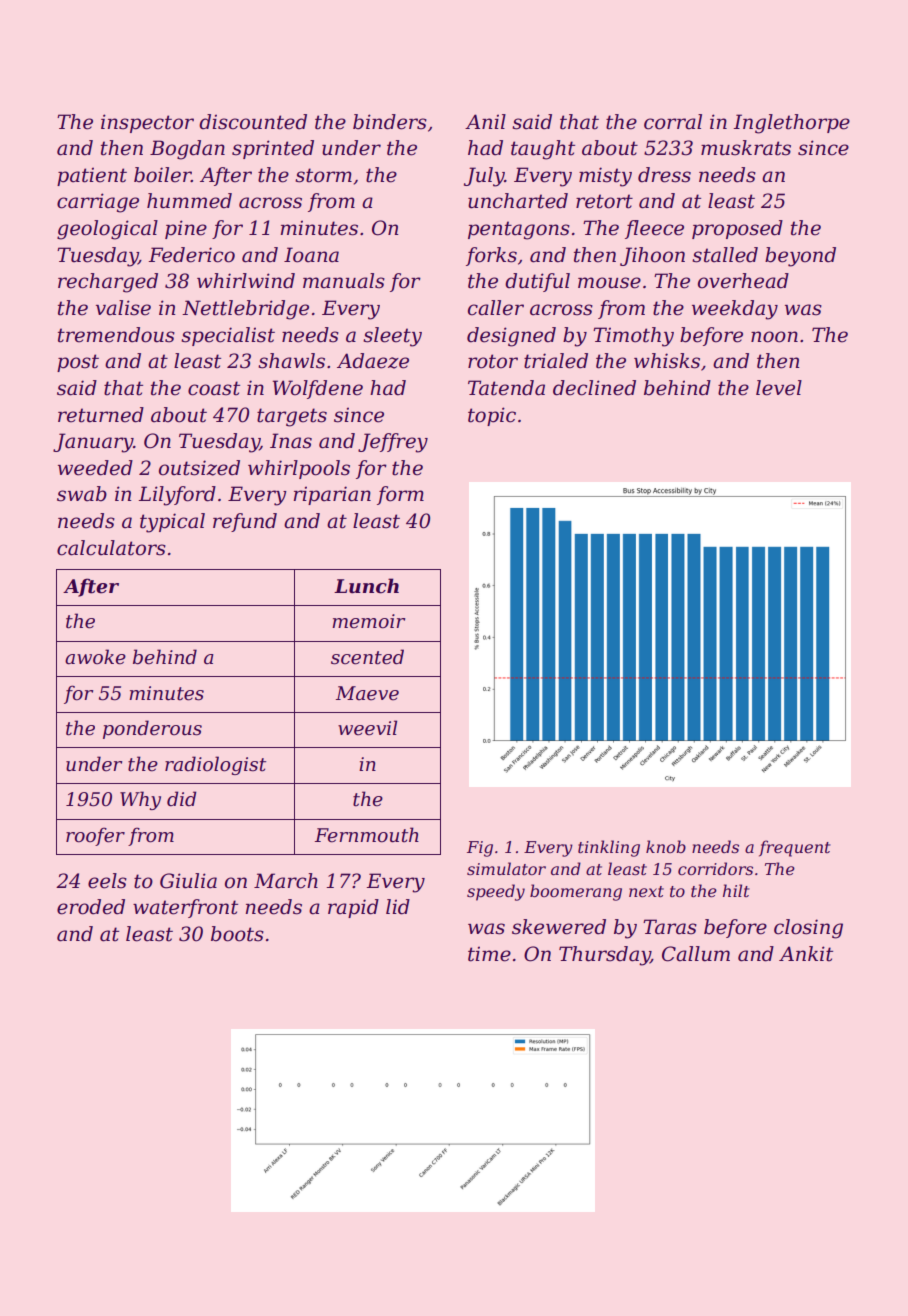 The image size is (908, 1316). What do you see at coordinates (393, 443) in the screenshot?
I see `Jeffrey` at bounding box center [393, 443].
